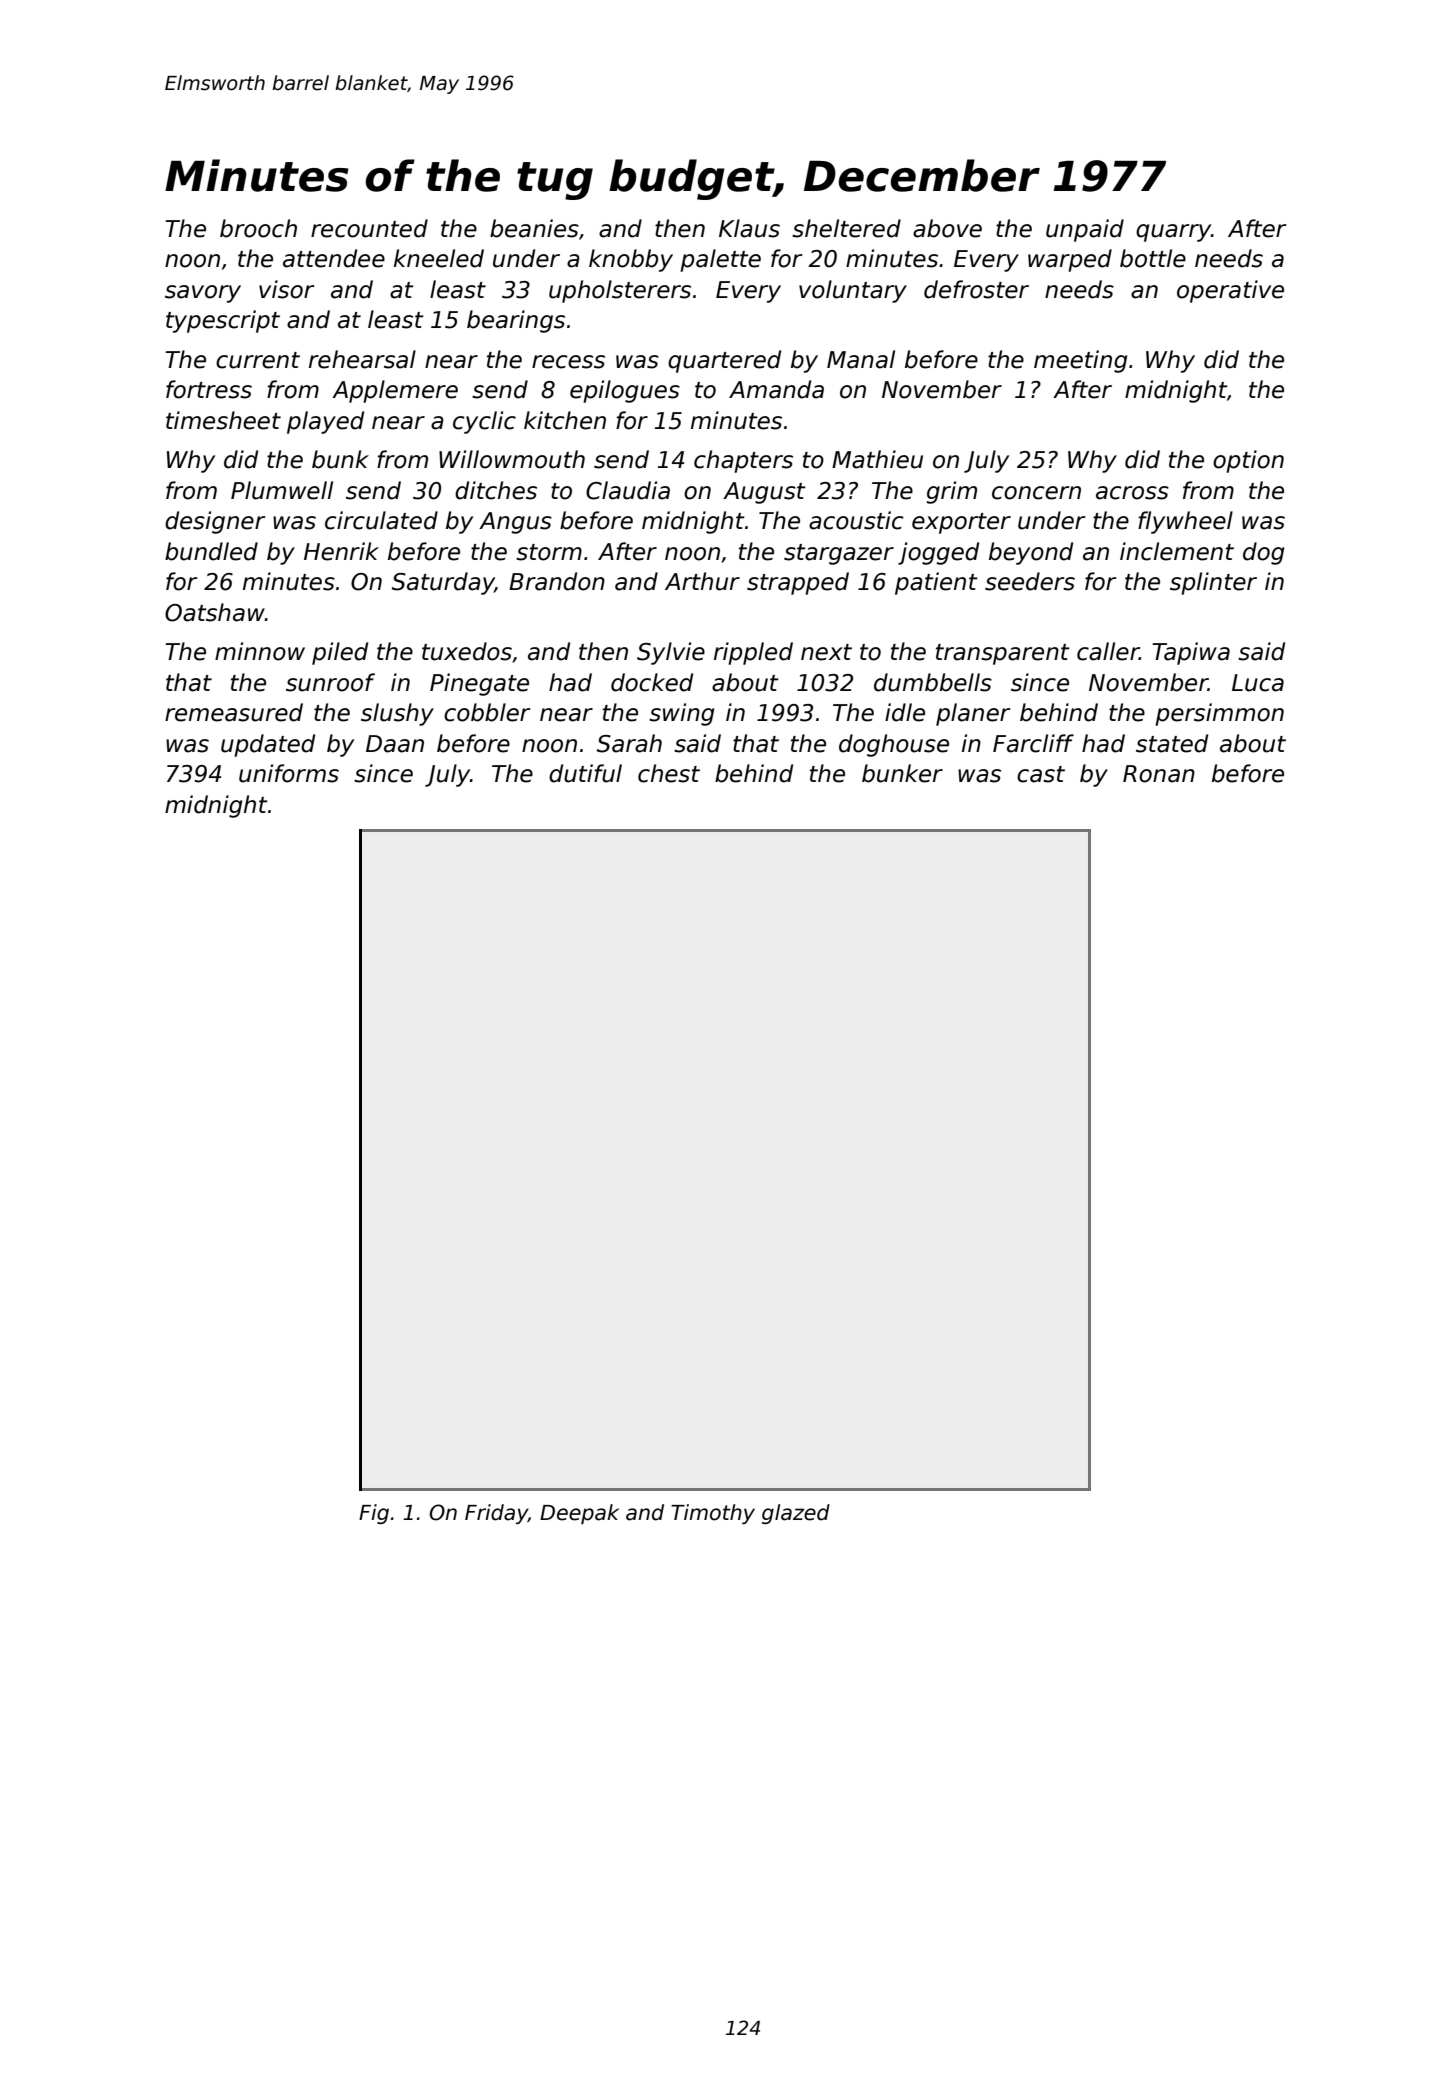 This page has height=2100, width=1450. Describe the element at coordinates (796, 1514) in the page. I see `glazed` at that location.
